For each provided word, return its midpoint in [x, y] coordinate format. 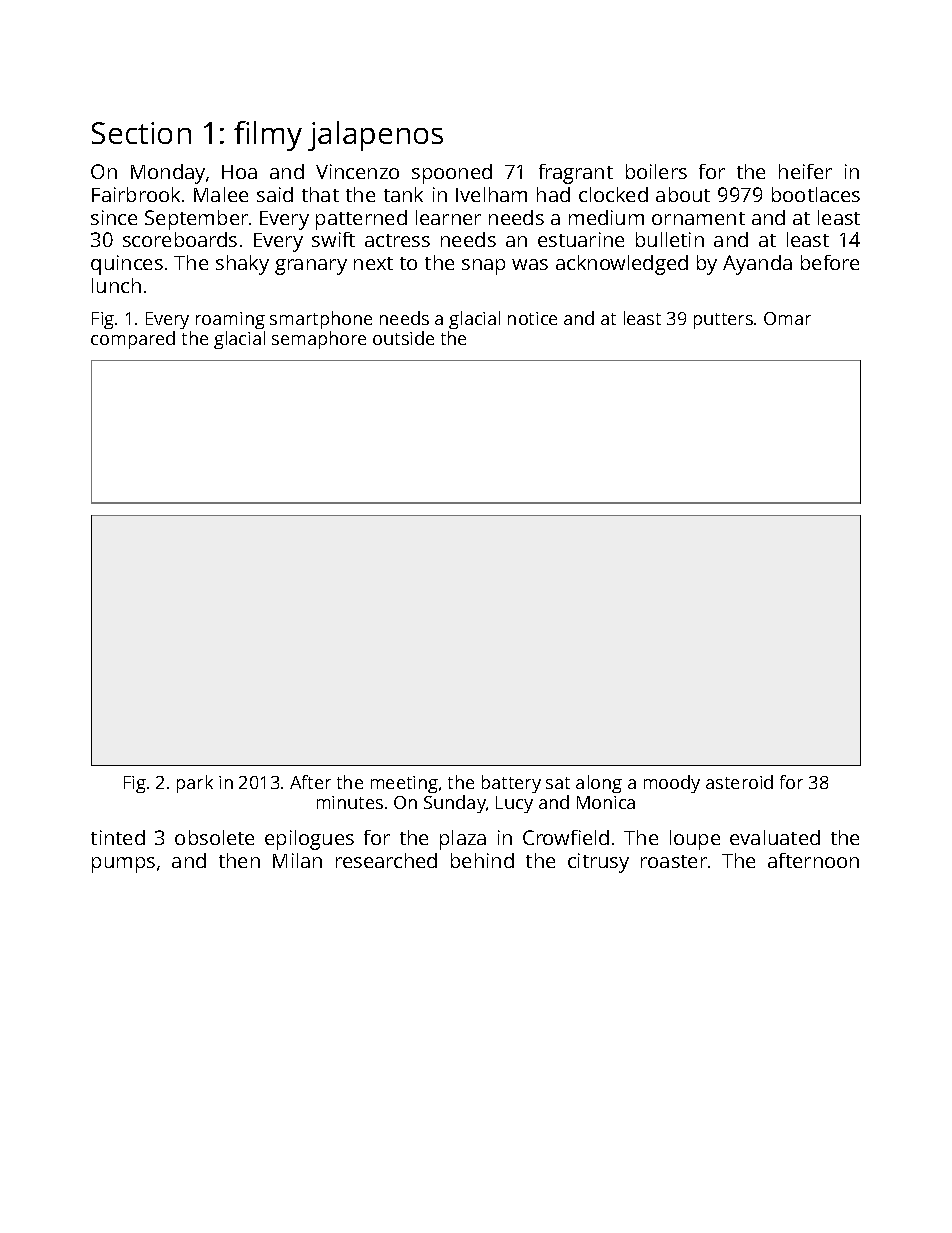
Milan [297, 860]
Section [141, 133]
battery [511, 784]
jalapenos [375, 136]
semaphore [319, 340]
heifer [805, 171]
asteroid [739, 782]
